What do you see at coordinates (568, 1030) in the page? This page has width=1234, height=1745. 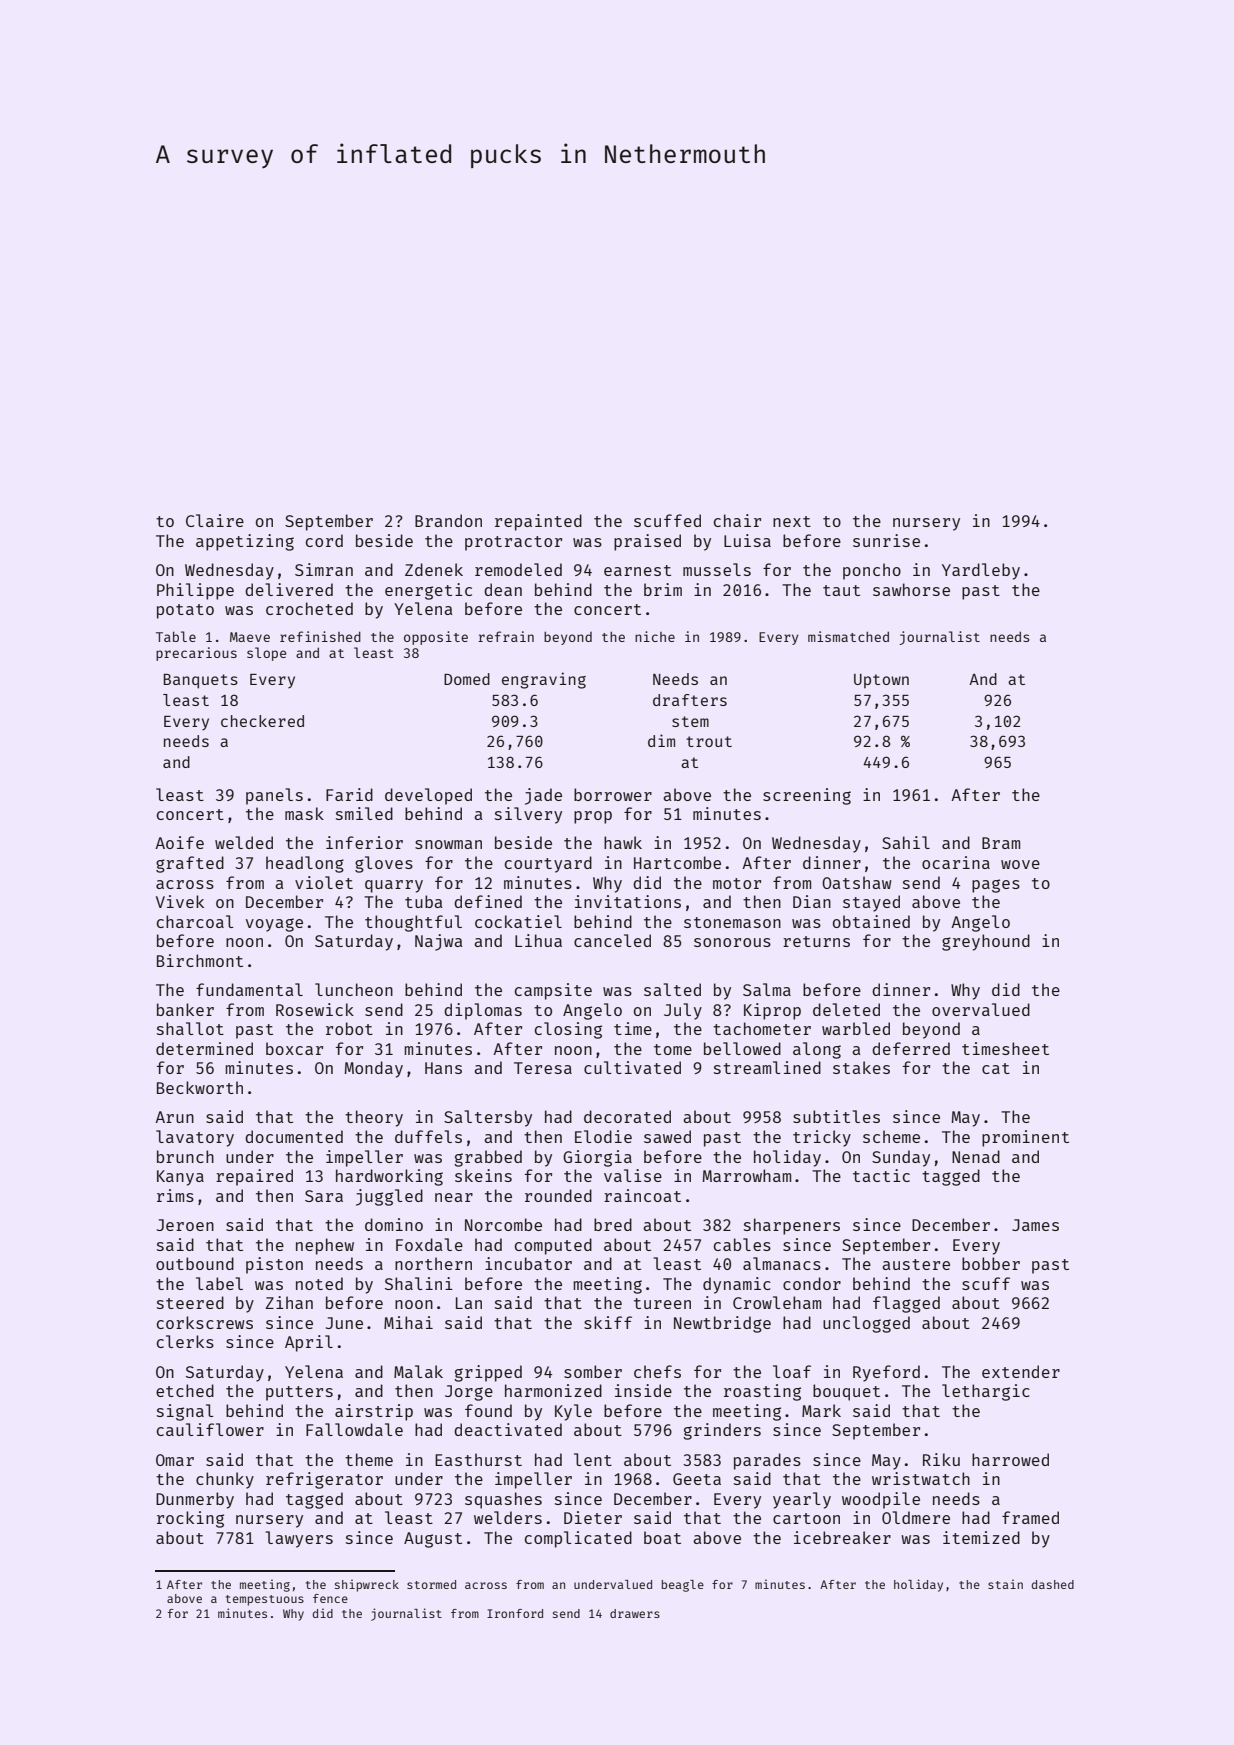 I see `closing` at bounding box center [568, 1030].
